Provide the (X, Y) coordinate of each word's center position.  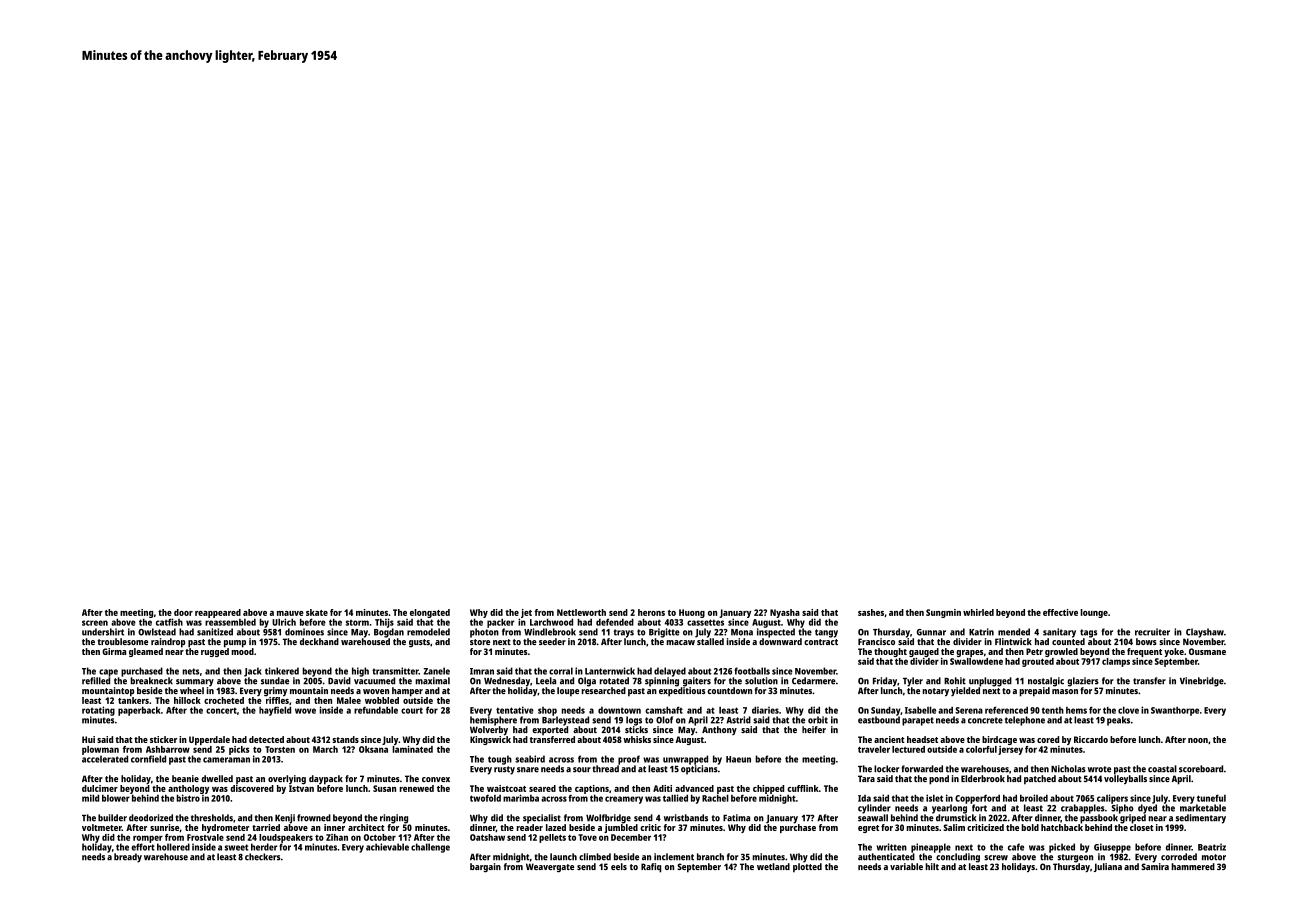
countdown (729, 690)
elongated (430, 613)
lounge (1094, 613)
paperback (139, 711)
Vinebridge (1202, 682)
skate (317, 612)
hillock (187, 700)
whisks (637, 739)
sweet (236, 847)
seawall (873, 818)
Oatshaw (487, 837)
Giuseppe (1112, 848)
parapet (918, 721)
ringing (394, 819)
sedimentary (1201, 819)
